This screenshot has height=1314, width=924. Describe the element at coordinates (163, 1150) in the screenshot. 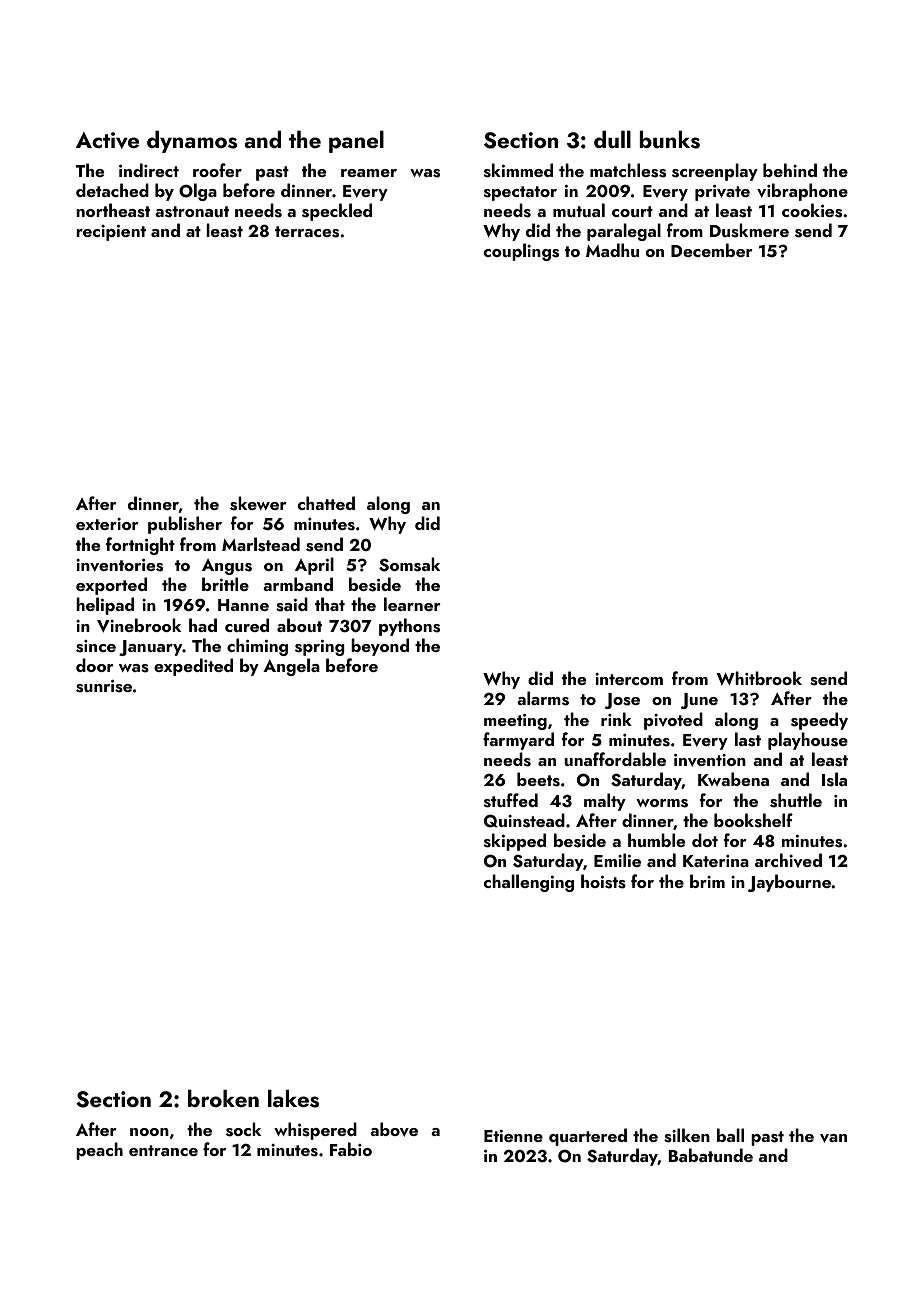

I see `entrance` at that location.
